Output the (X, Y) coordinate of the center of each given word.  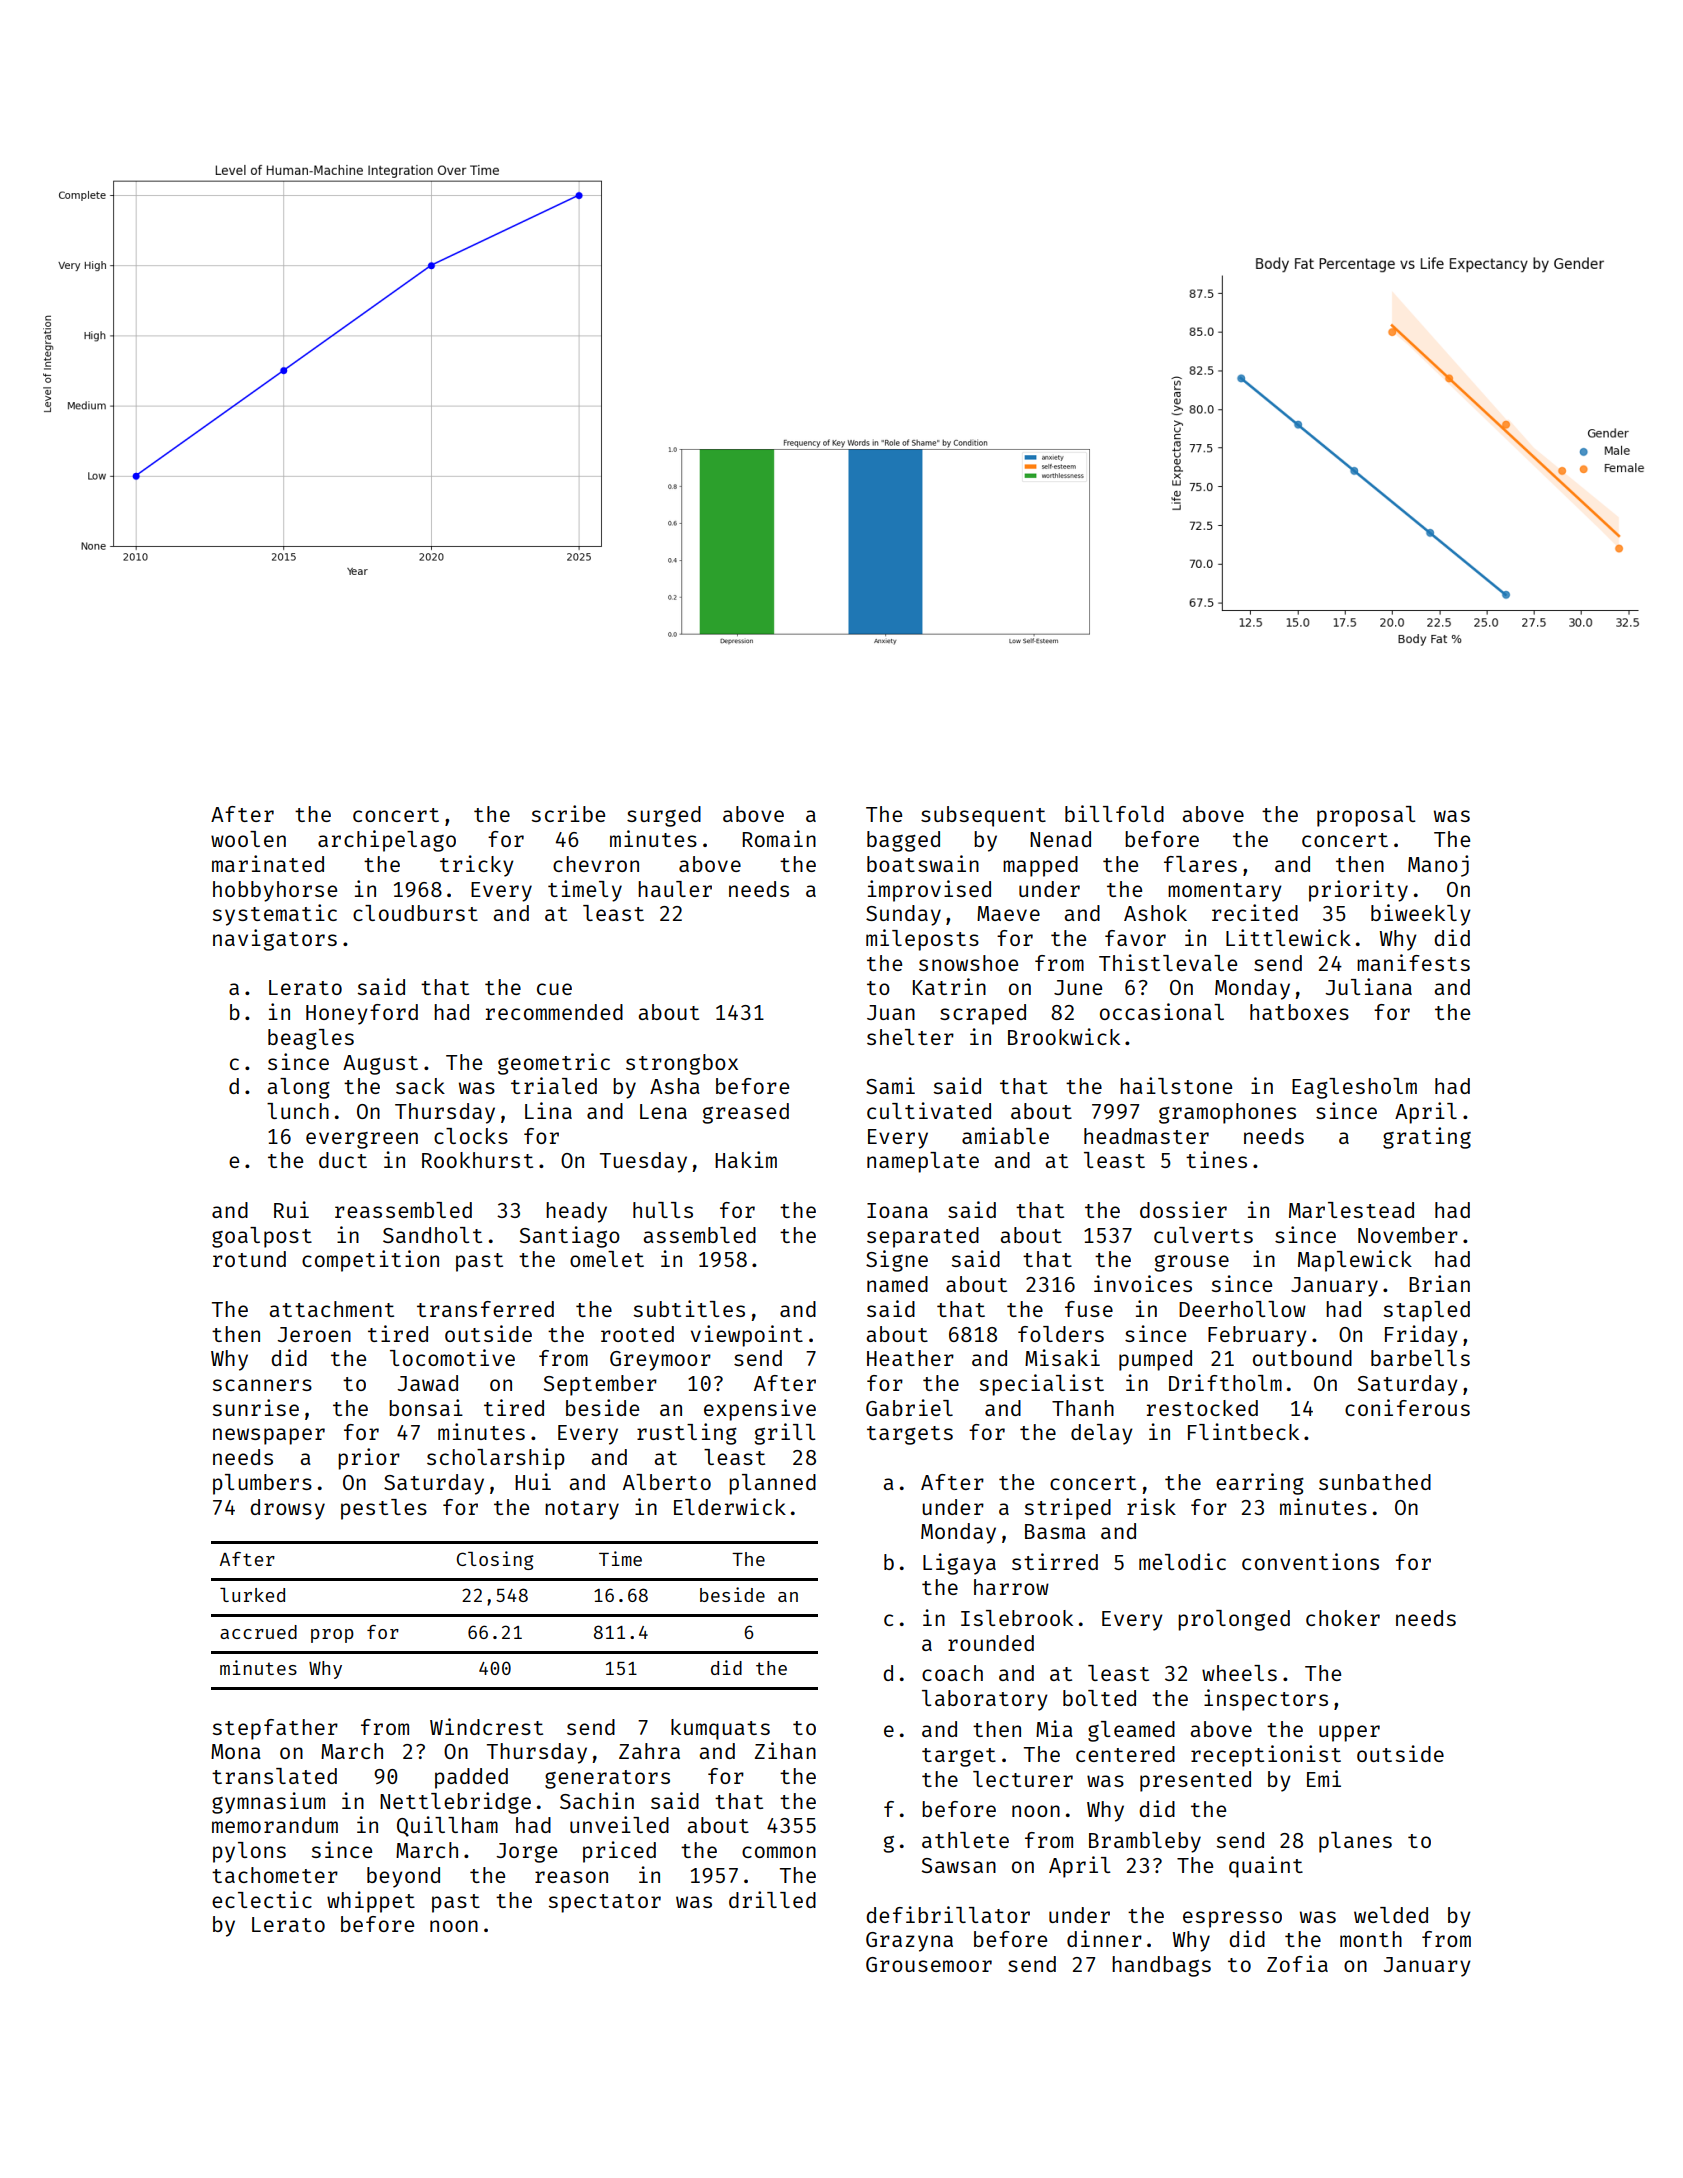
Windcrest (486, 1726)
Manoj (1438, 866)
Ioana (897, 1210)
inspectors (1266, 1700)
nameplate (923, 1162)
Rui (291, 1209)
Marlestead (1351, 1210)
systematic (274, 915)
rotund (249, 1259)
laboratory (985, 1700)
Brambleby (1145, 1842)
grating (1427, 1138)
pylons (249, 1852)
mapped (1040, 866)
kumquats (720, 1729)
